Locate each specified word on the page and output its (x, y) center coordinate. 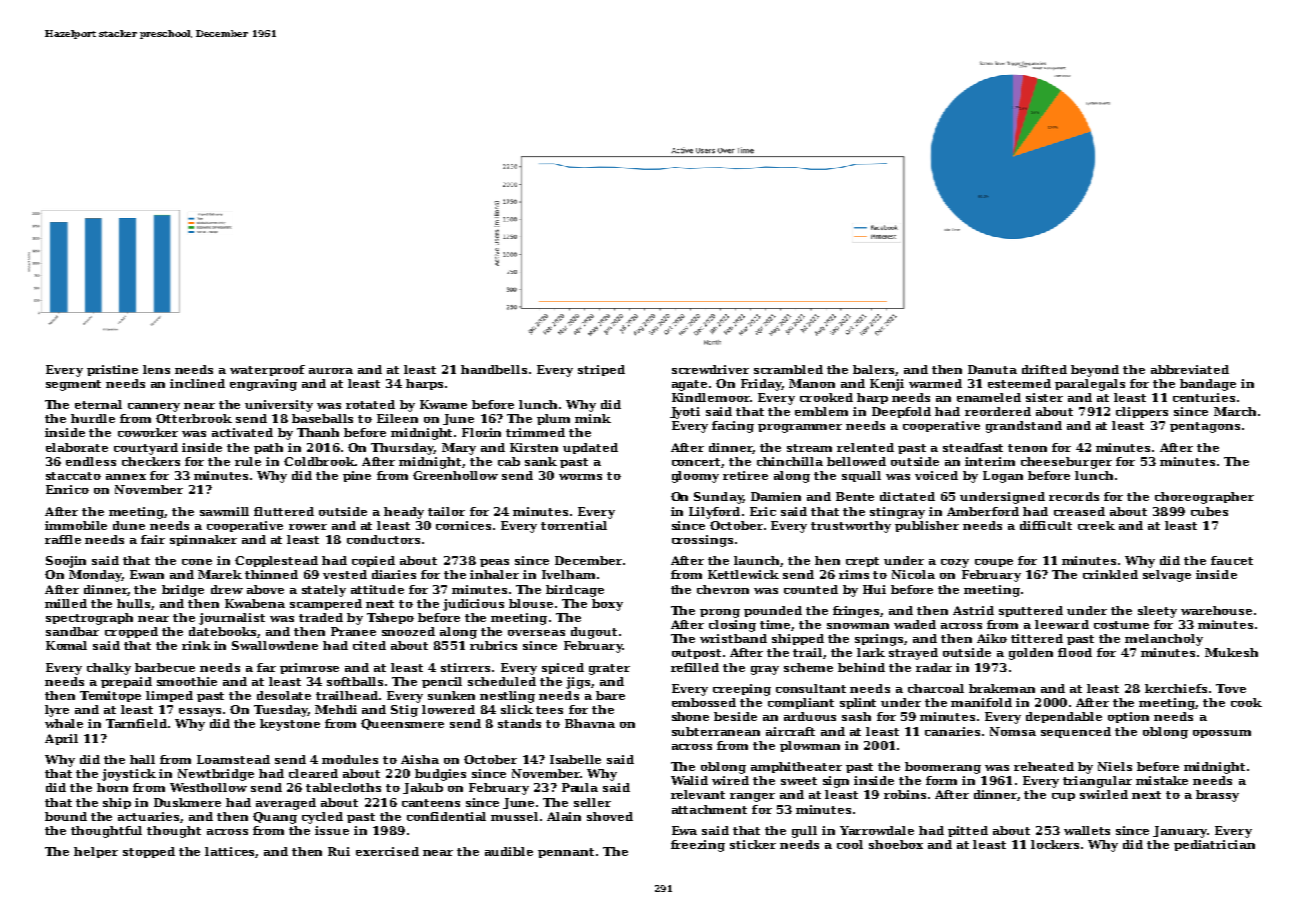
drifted (1044, 369)
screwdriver (710, 369)
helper (96, 852)
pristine (112, 370)
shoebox (896, 844)
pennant (566, 853)
